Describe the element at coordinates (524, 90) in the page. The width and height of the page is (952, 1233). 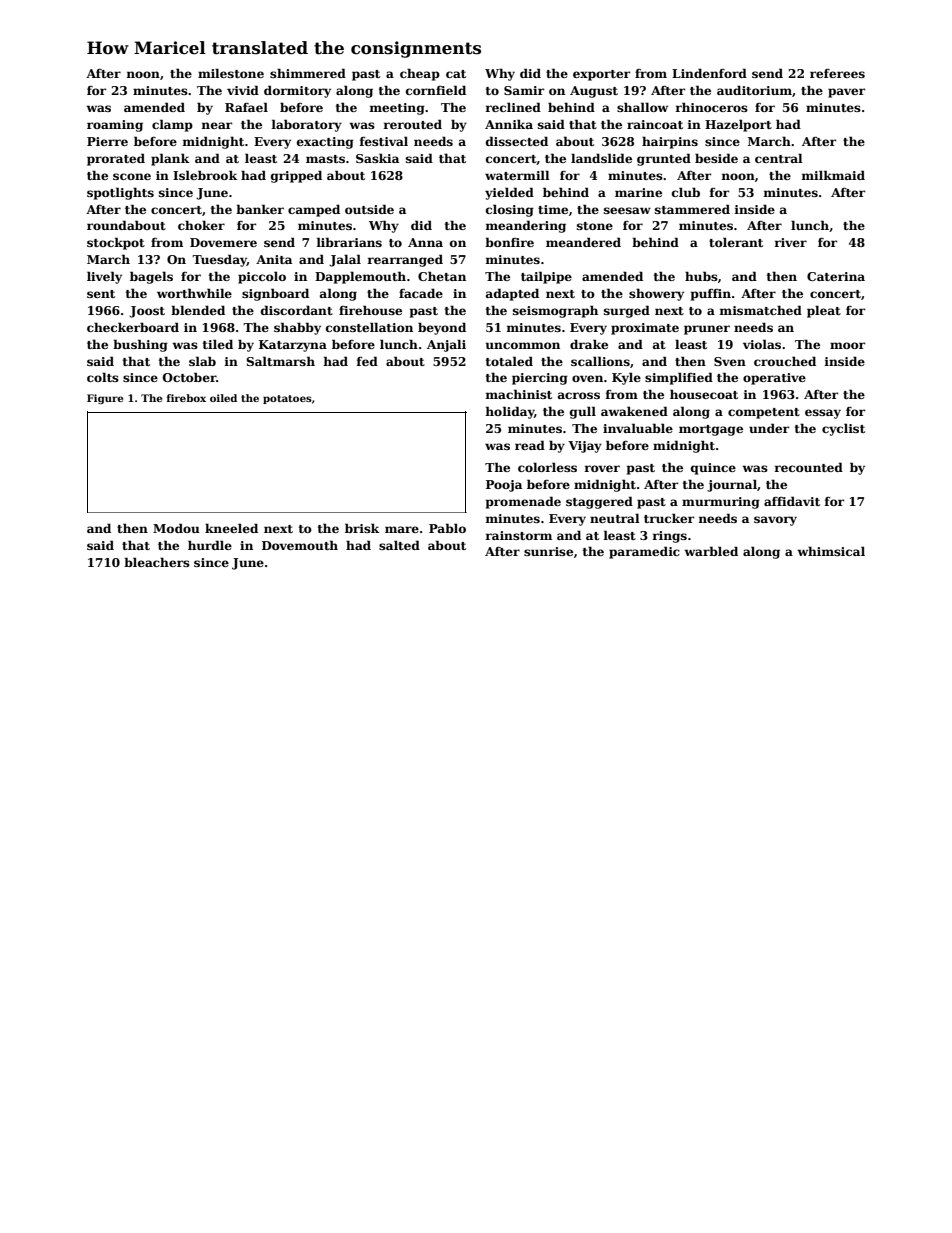
I see `Samir` at that location.
